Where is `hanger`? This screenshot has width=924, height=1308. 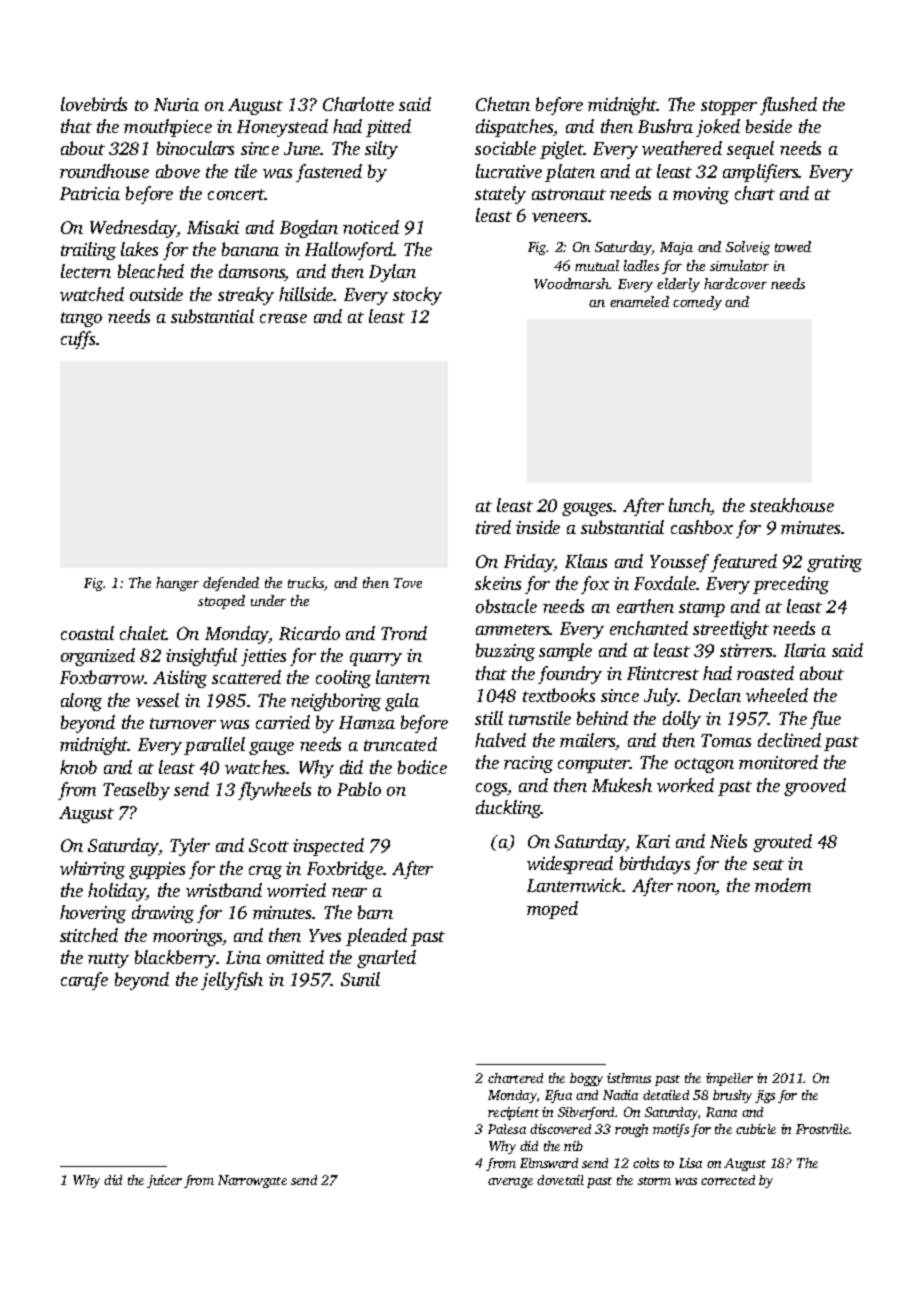
hanger is located at coordinates (177, 584).
